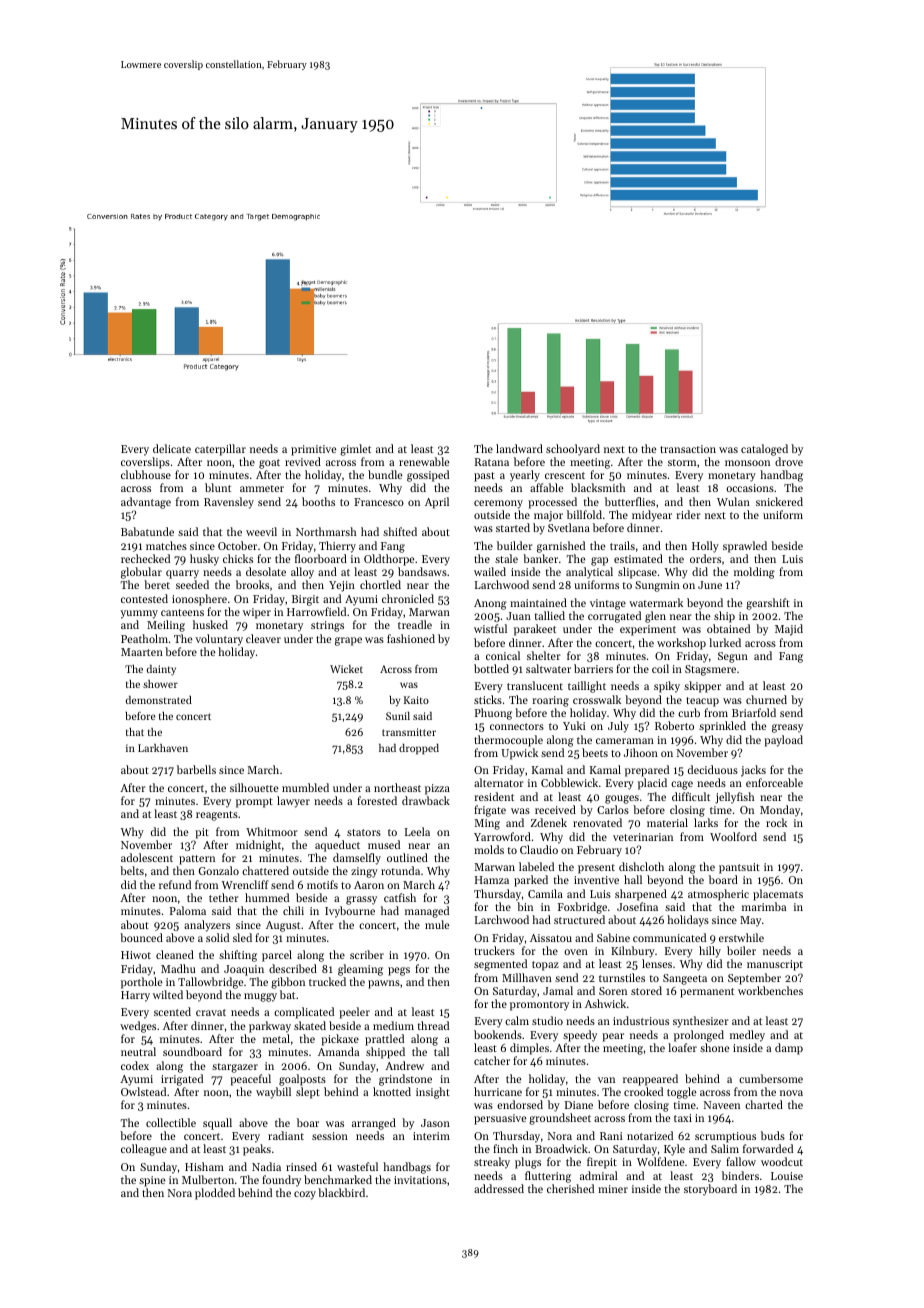 The width and height of the screenshot is (924, 1308). I want to click on irrigated, so click(182, 1080).
